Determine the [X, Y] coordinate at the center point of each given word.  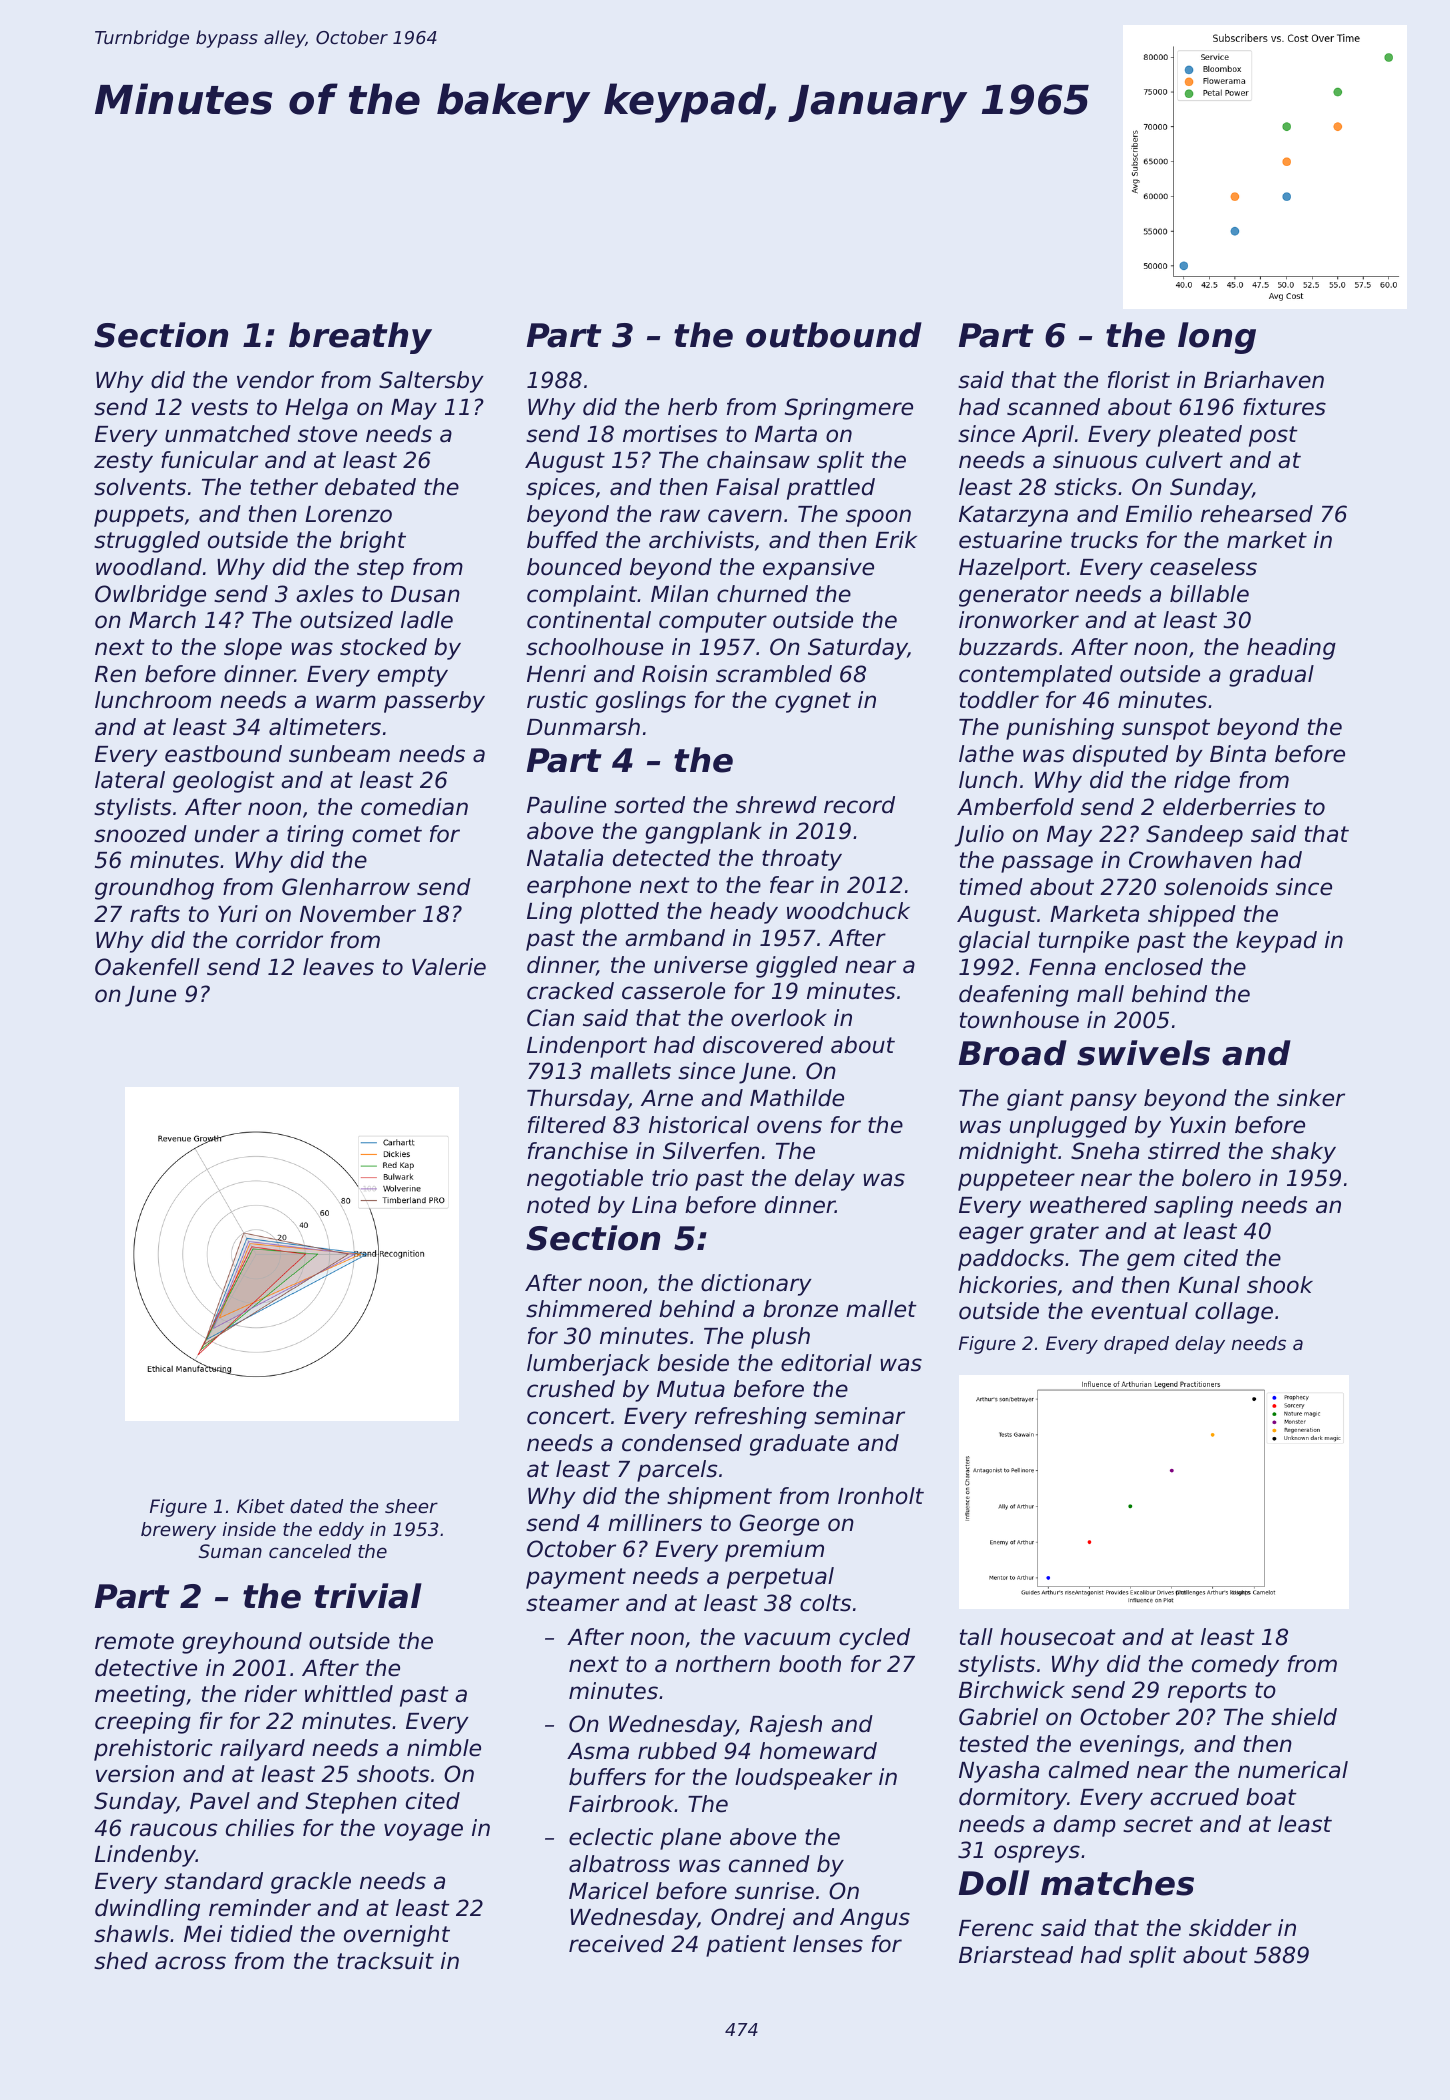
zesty [123, 462]
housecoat [1058, 1637]
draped [1136, 1345]
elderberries [1229, 807]
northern [723, 1664]
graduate [799, 1445]
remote [134, 1641]
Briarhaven [1264, 380]
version [135, 1774]
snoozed [140, 834]
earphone [579, 887]
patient [746, 1946]
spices [560, 489]
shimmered [589, 1309]
